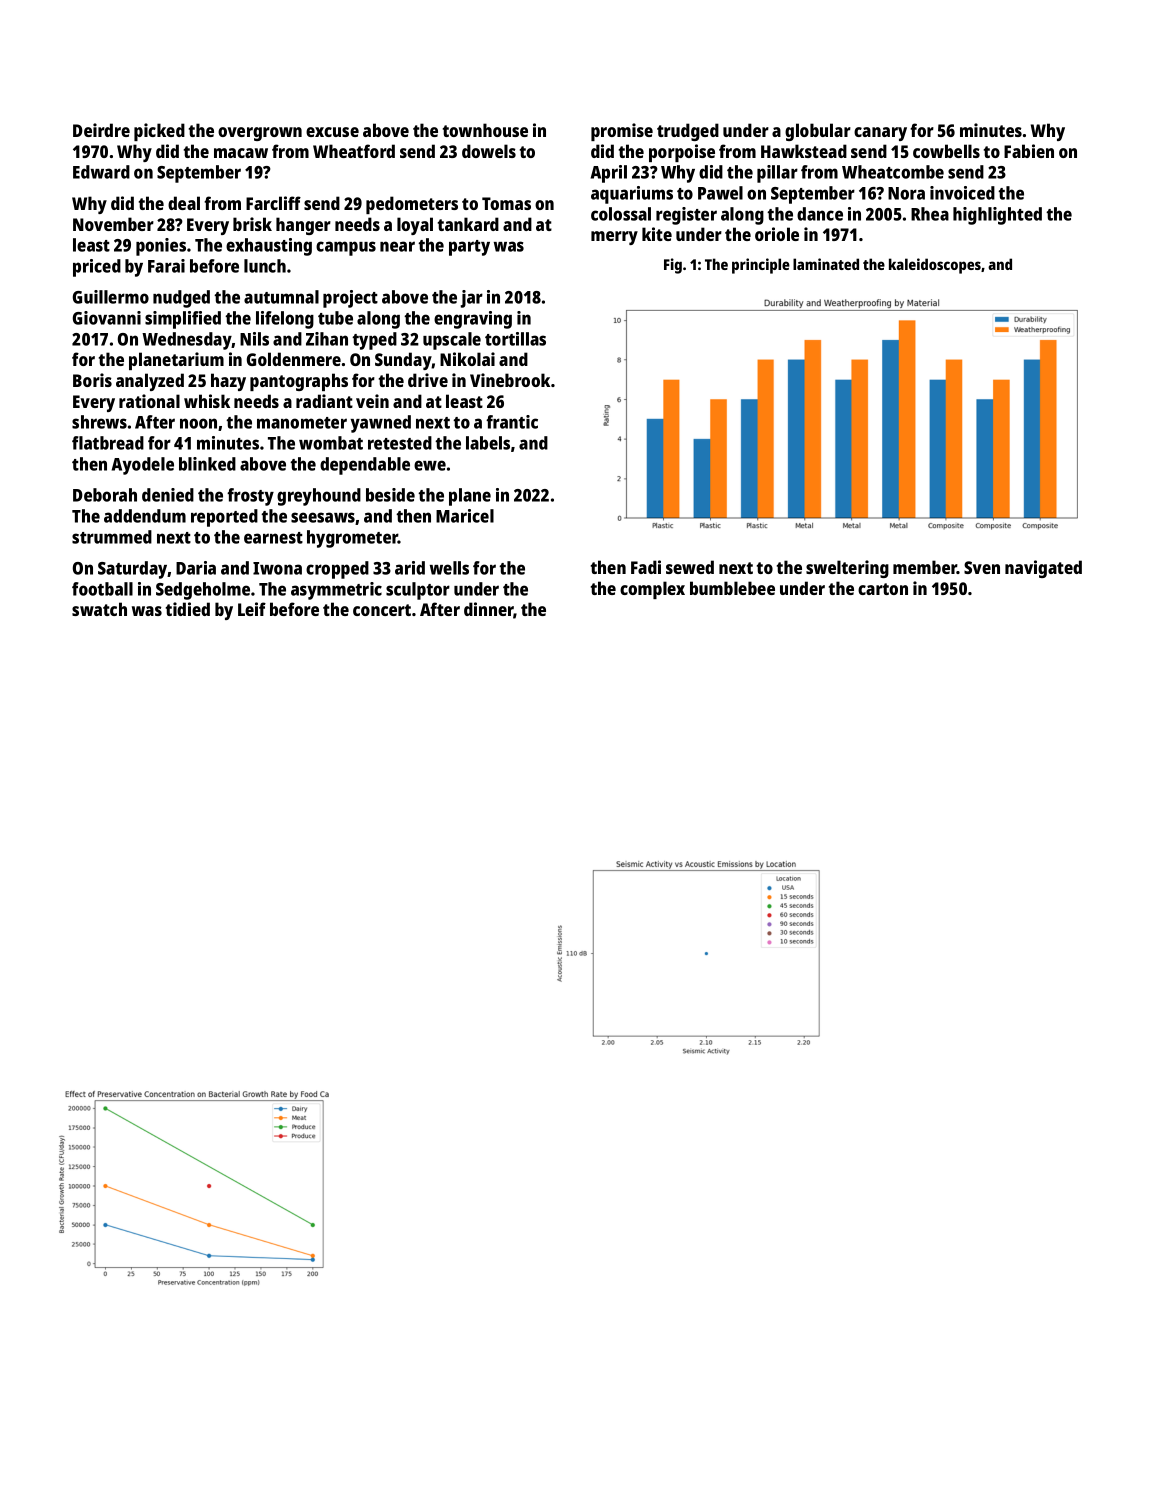 This screenshot has width=1158, height=1499. What do you see at coordinates (880, 134) in the screenshot?
I see `canary` at bounding box center [880, 134].
